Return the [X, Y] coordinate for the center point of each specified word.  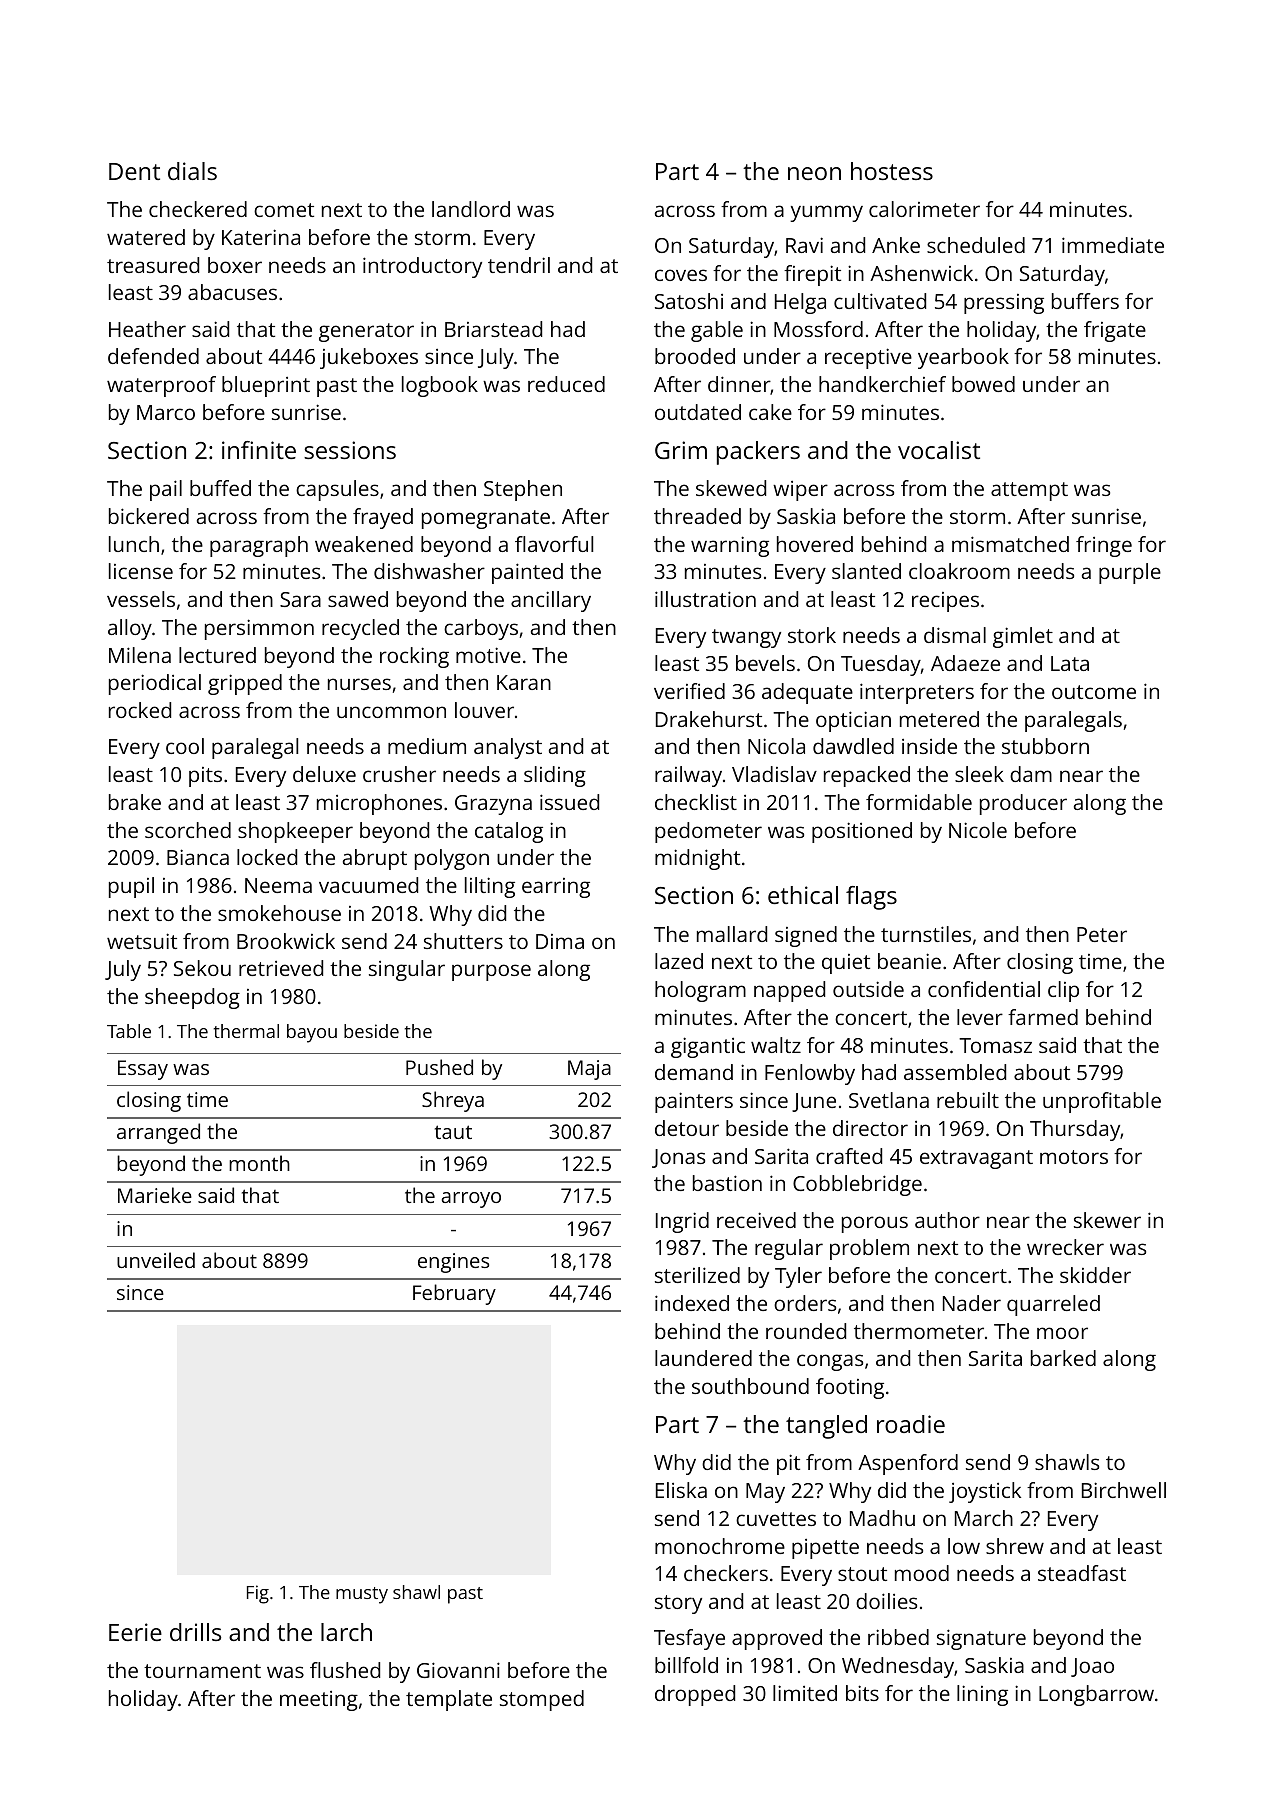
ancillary [551, 601]
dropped [695, 1695]
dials [192, 171]
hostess [892, 171]
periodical [155, 684]
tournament [202, 1671]
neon [814, 173]
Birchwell [1124, 1490]
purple [1130, 573]
